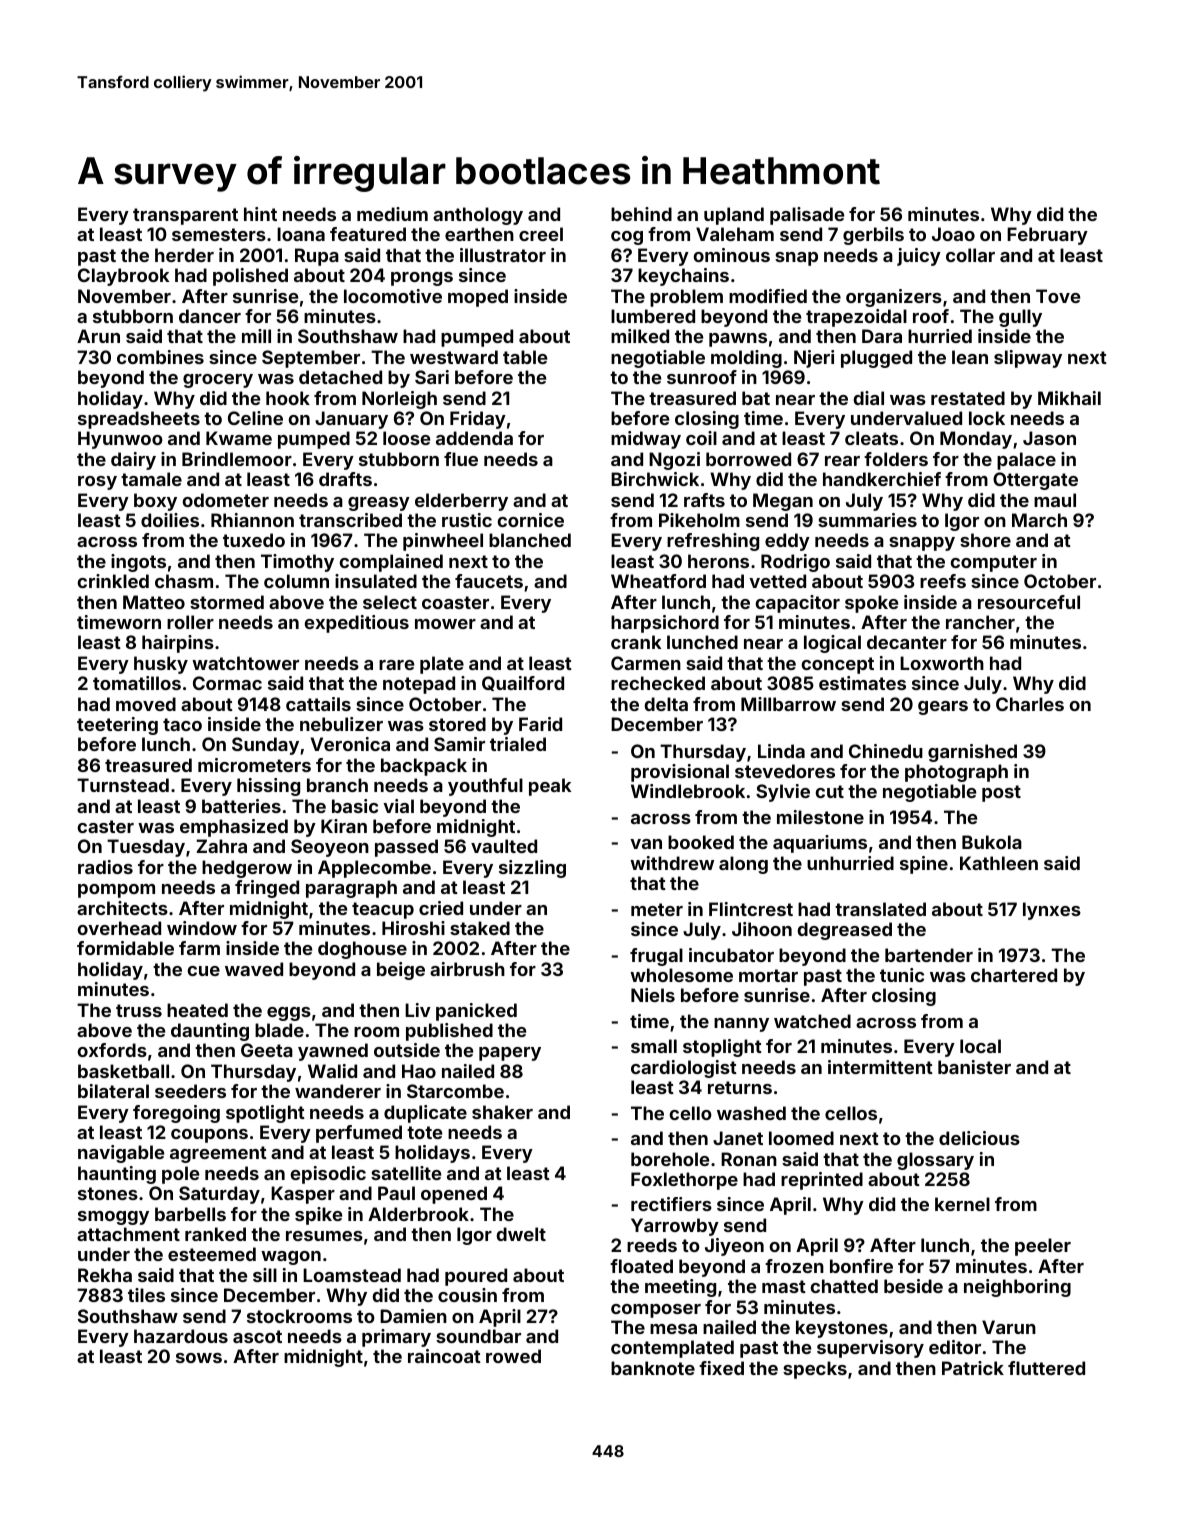 The height and width of the screenshot is (1532, 1184). What do you see at coordinates (1047, 236) in the screenshot?
I see `February` at bounding box center [1047, 236].
